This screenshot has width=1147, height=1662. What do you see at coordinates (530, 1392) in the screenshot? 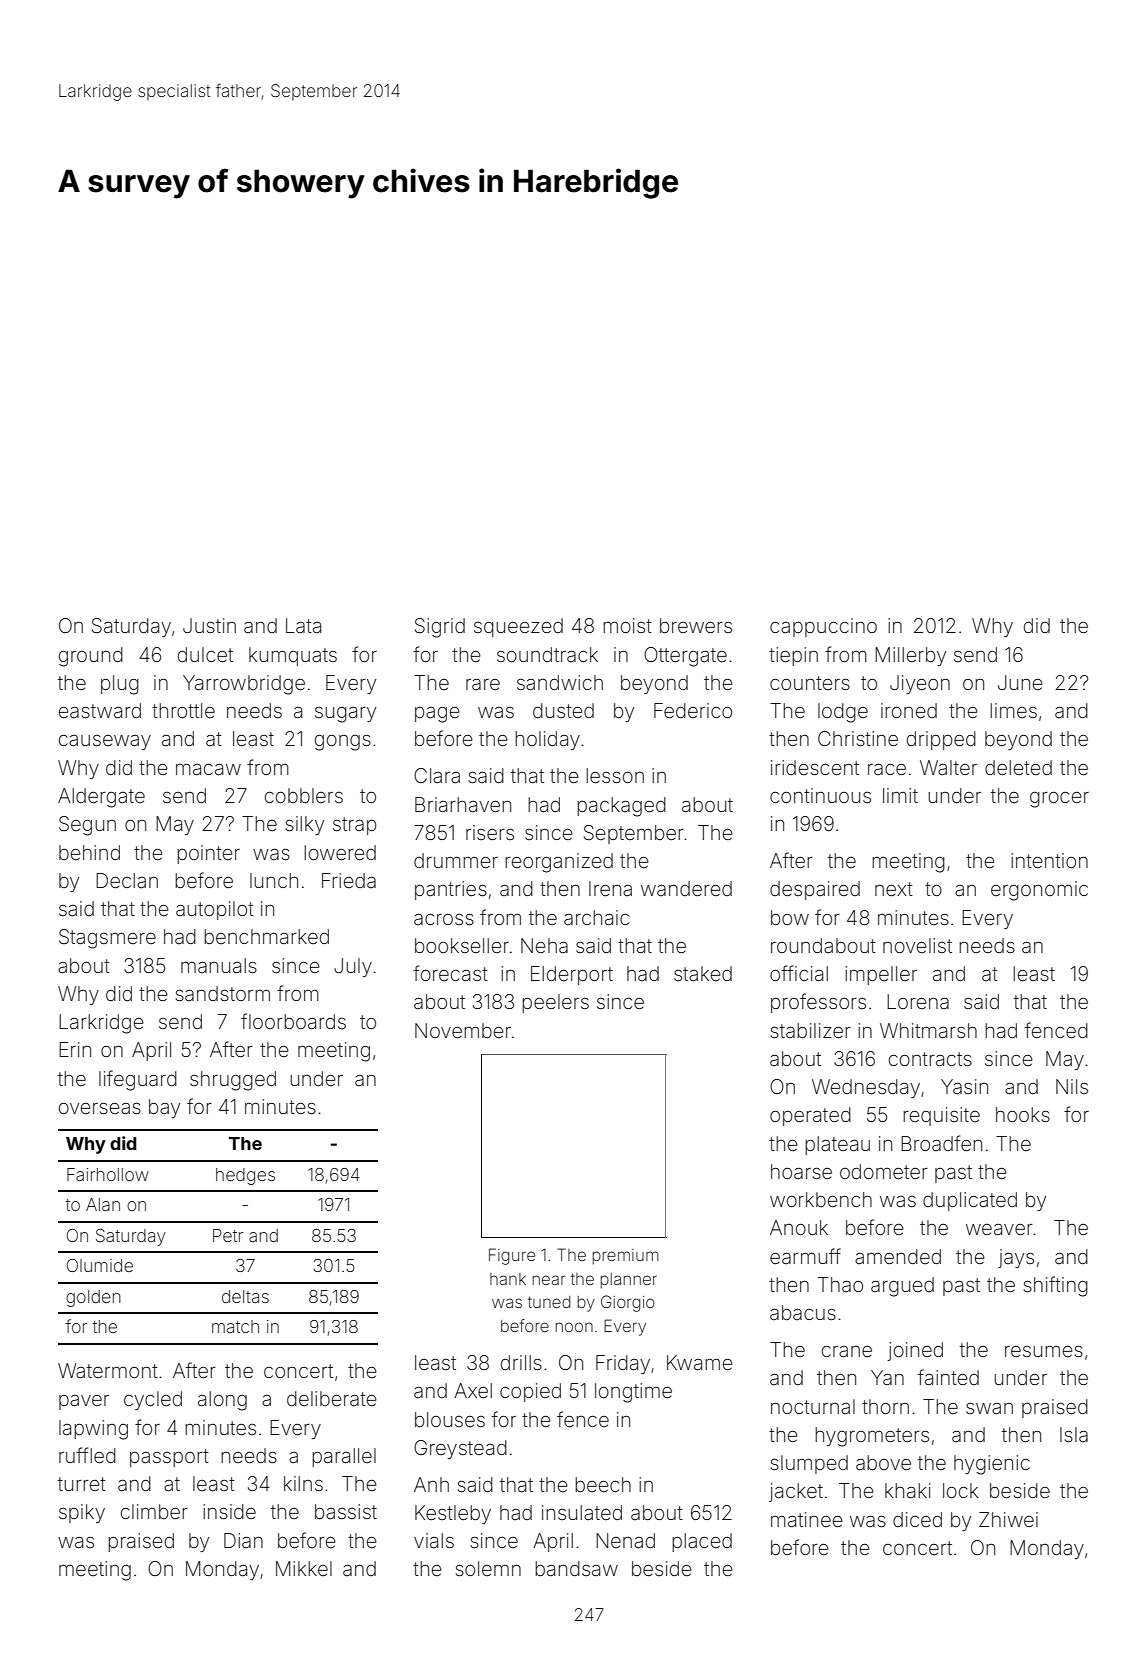
I see `copied` at bounding box center [530, 1392].
